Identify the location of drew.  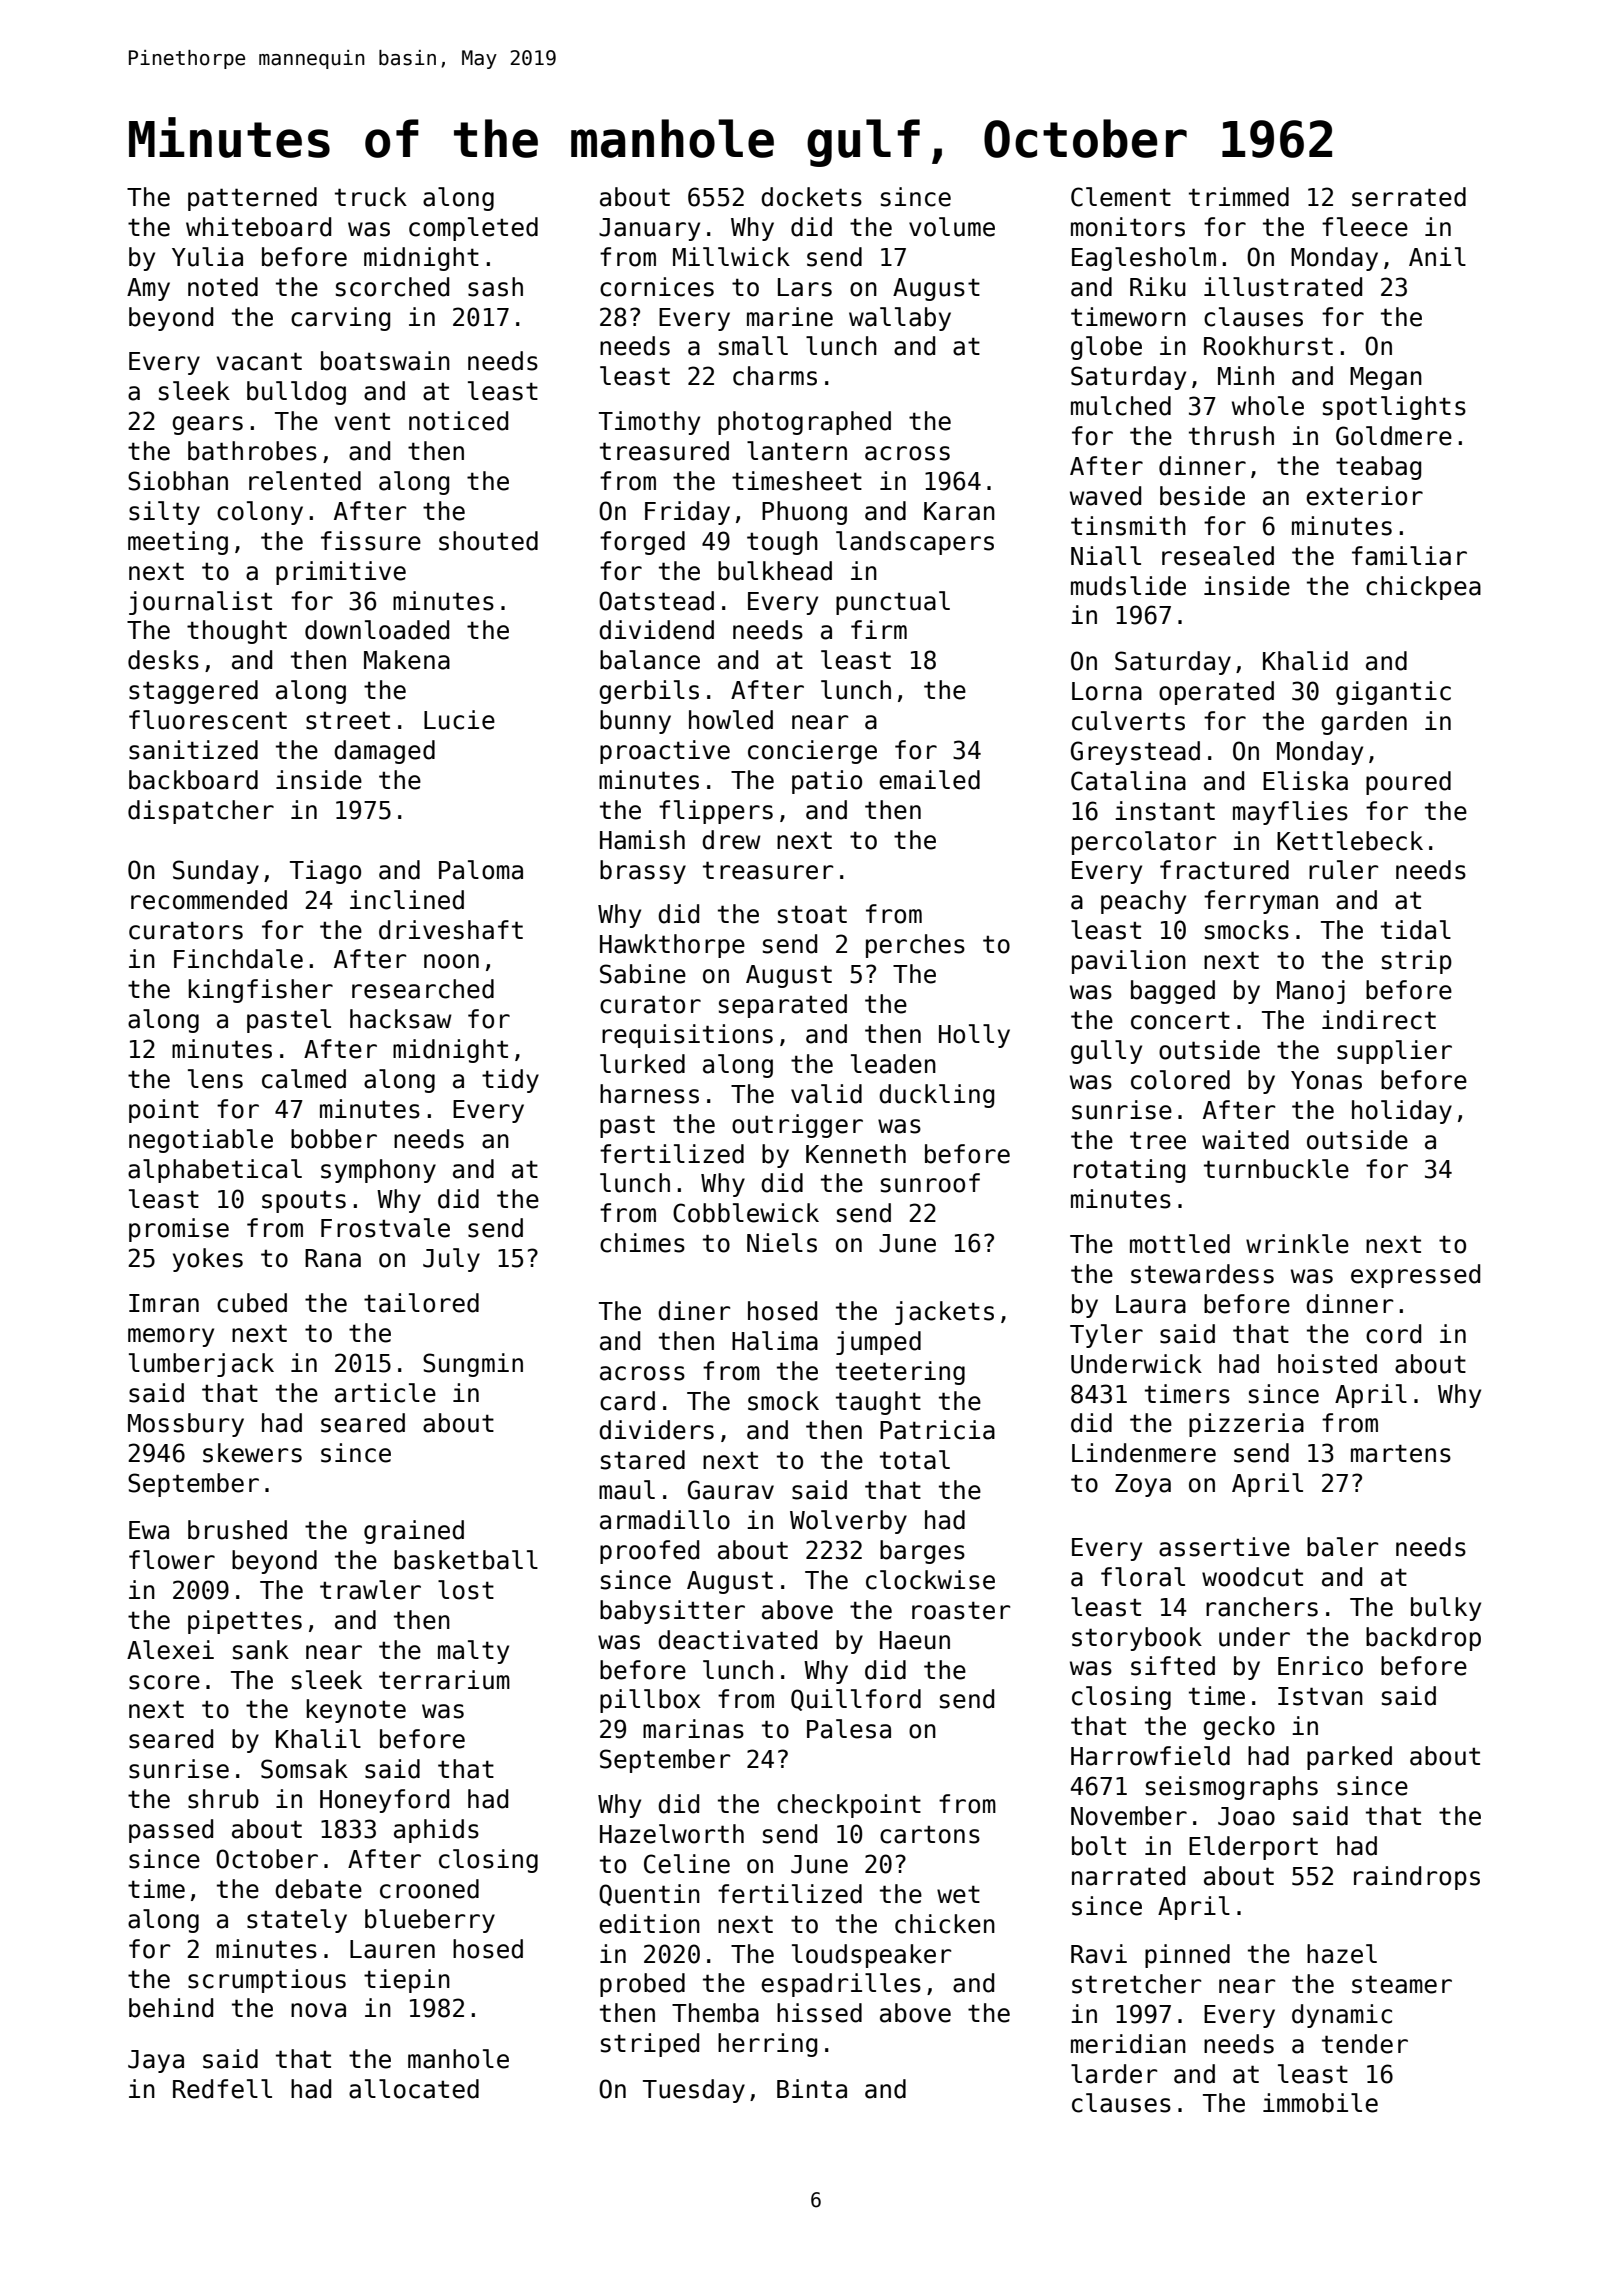
(731, 840).
